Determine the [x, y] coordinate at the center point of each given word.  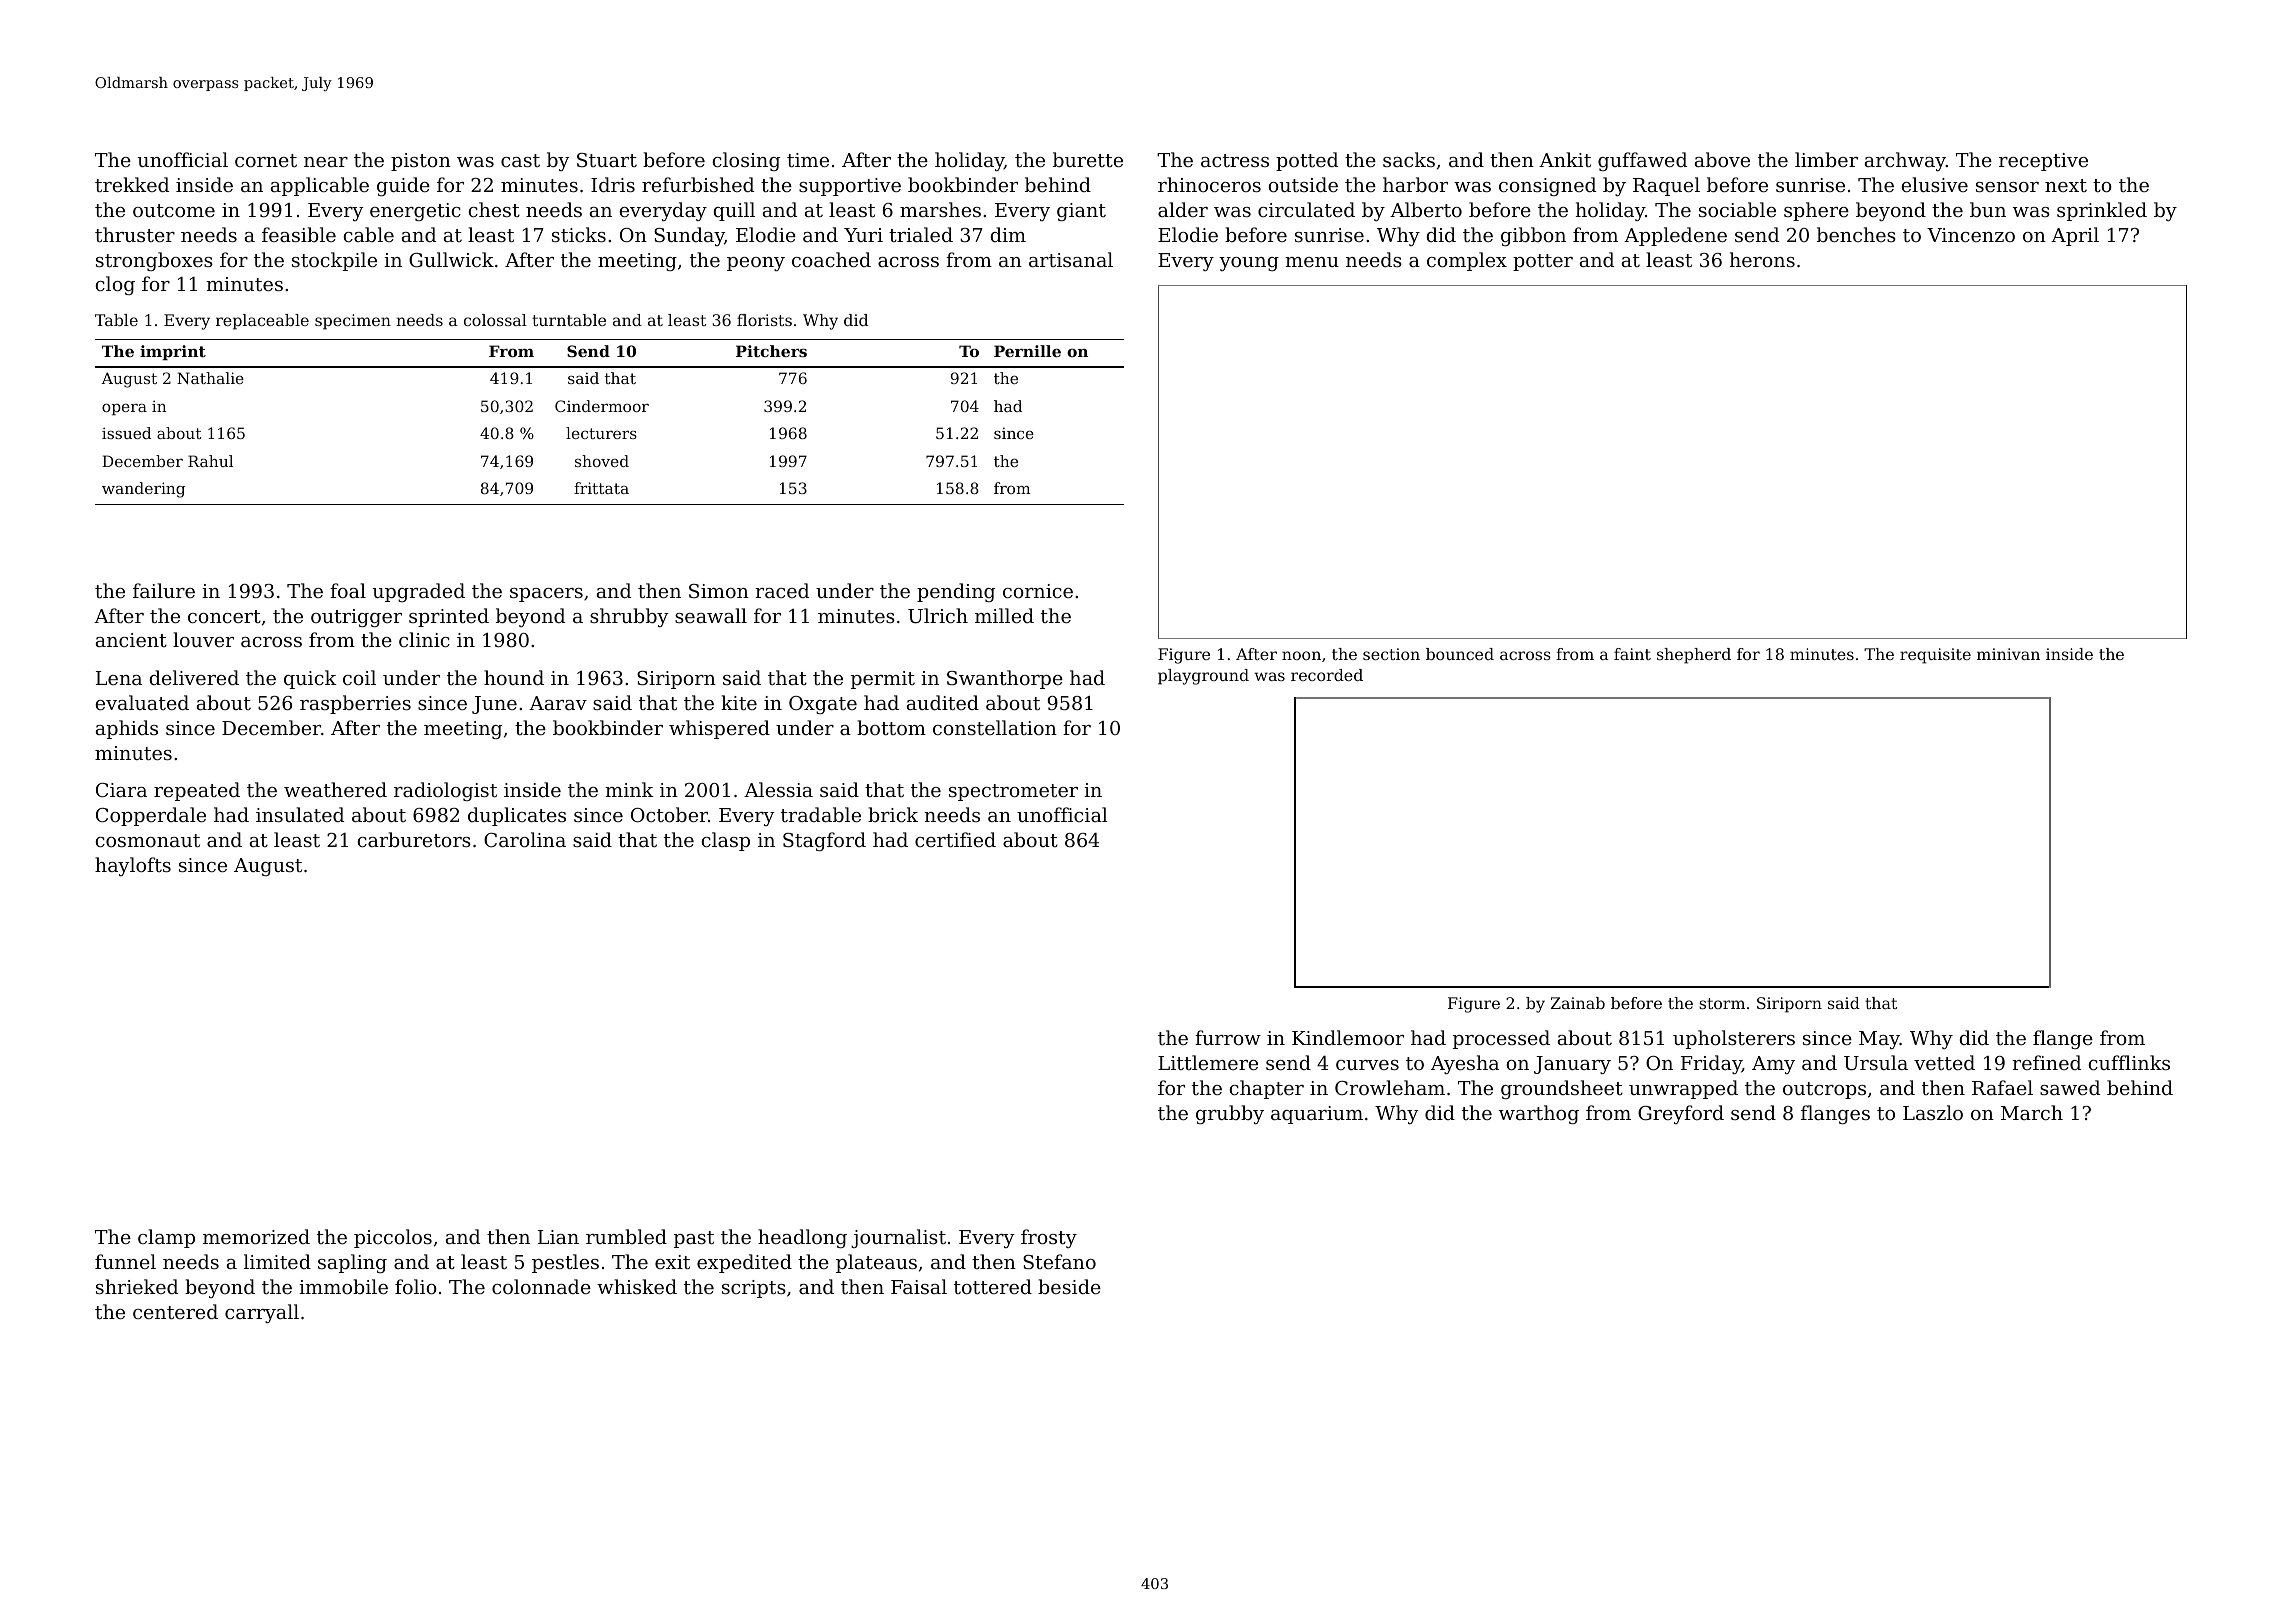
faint [1632, 654]
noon [1301, 655]
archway [1905, 161]
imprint [173, 352]
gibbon [1533, 236]
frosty [1049, 1238]
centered [175, 1311]
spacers [546, 595]
